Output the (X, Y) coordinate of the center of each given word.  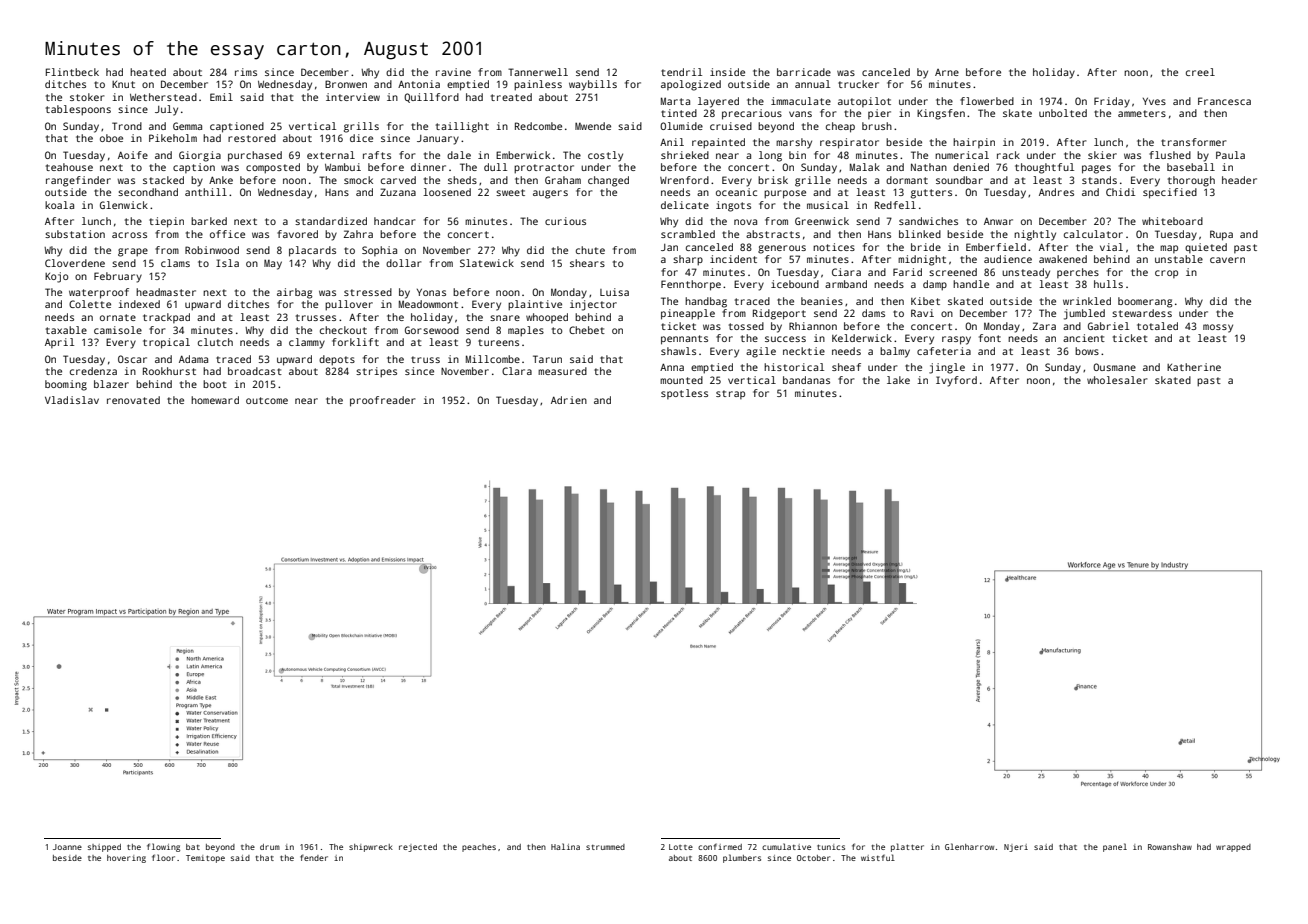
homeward (215, 400)
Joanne (67, 847)
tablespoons (78, 110)
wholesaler (1117, 380)
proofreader (382, 401)
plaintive (535, 305)
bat (193, 847)
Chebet (587, 330)
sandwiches (928, 221)
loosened (447, 192)
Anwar (998, 221)
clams (175, 263)
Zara (1044, 326)
